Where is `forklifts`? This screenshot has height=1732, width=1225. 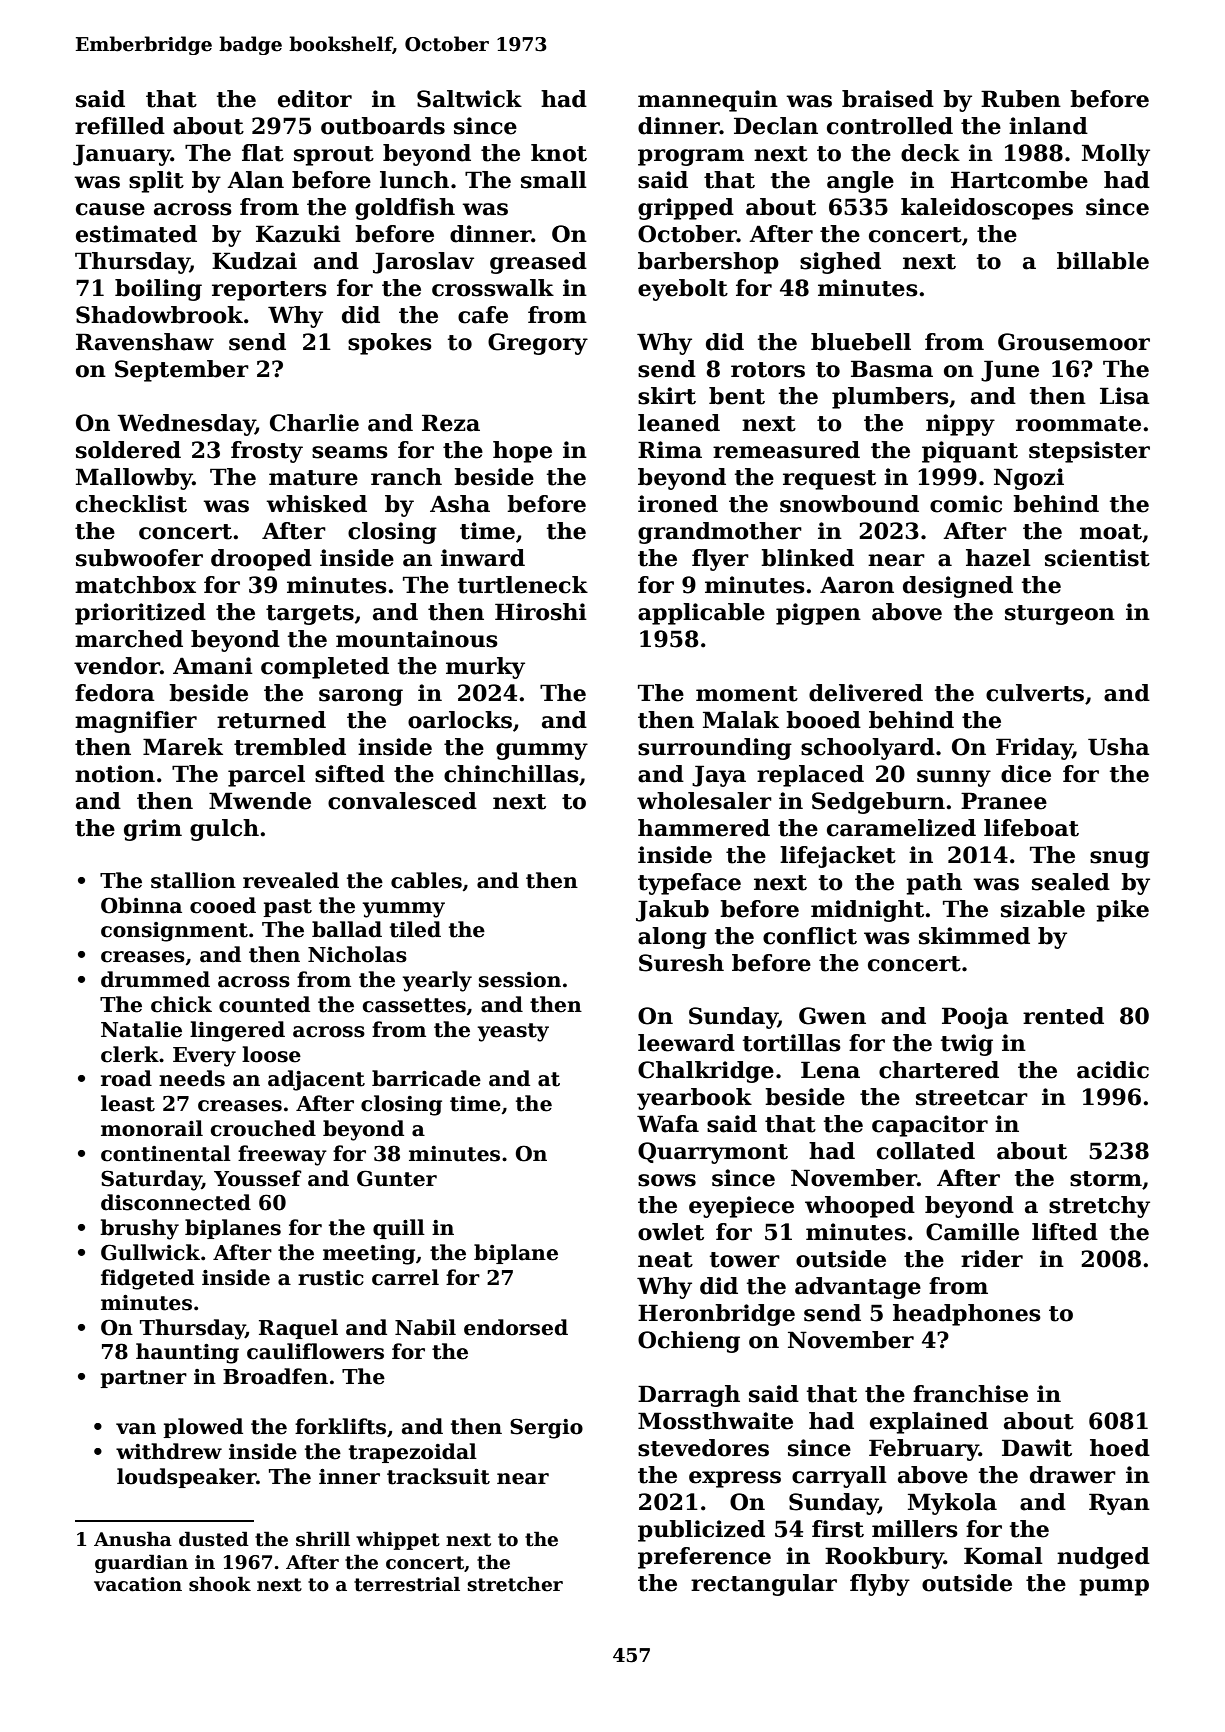
forklifts is located at coordinates (340, 1426).
